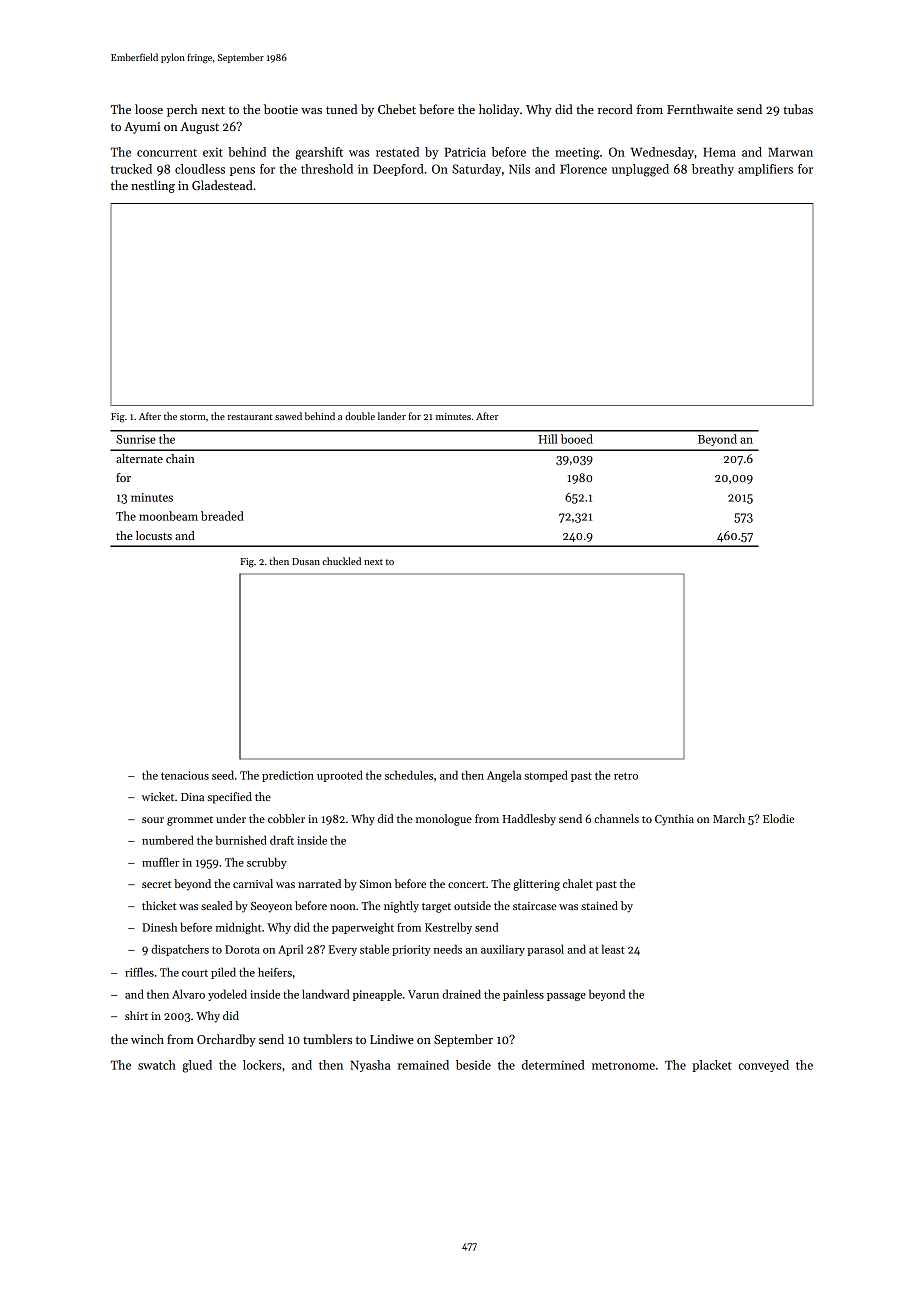 The height and width of the screenshot is (1308, 924). Describe the element at coordinates (615, 109) in the screenshot. I see `record` at that location.
